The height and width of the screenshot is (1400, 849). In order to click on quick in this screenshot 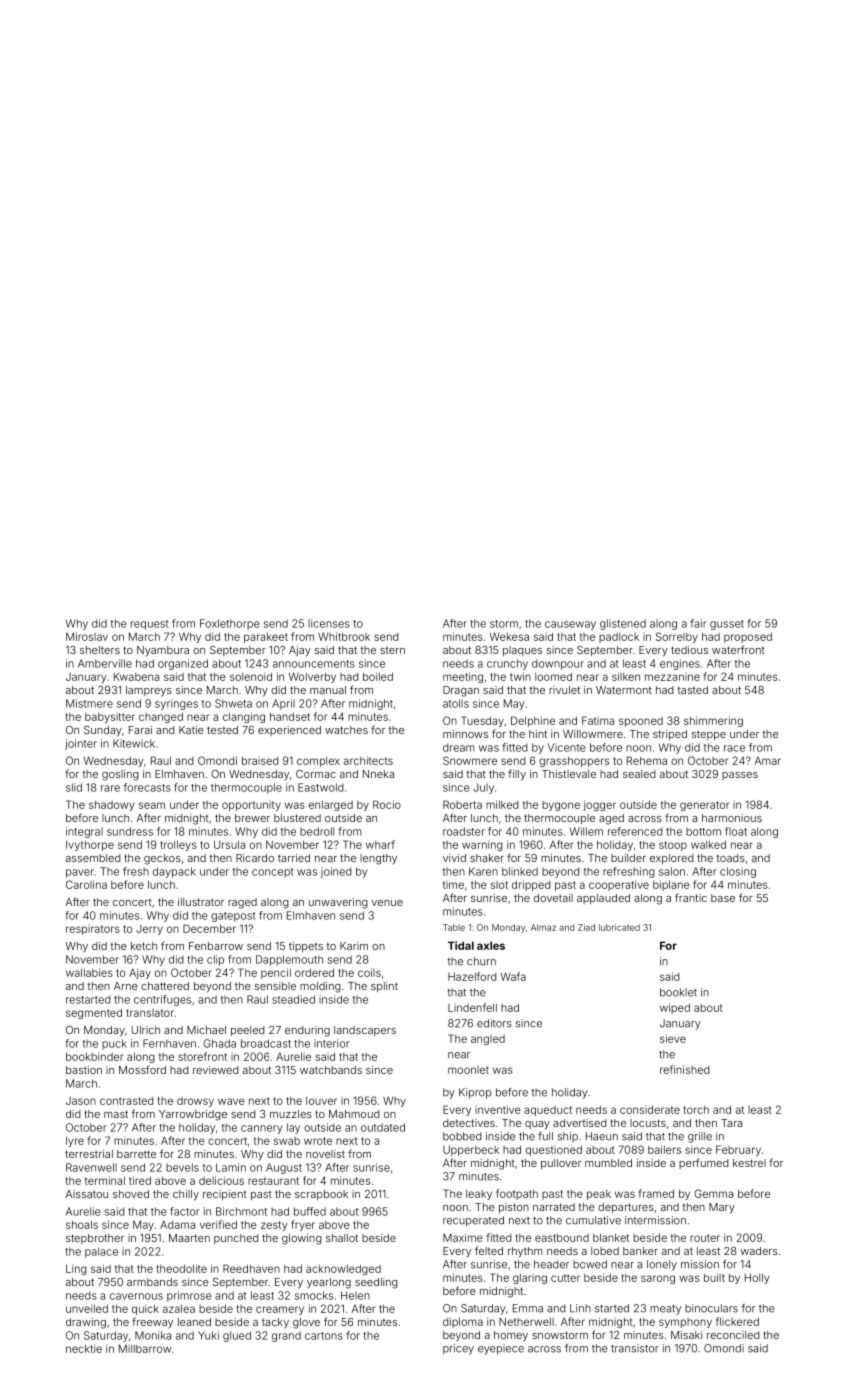, I will do `click(145, 1309)`.
